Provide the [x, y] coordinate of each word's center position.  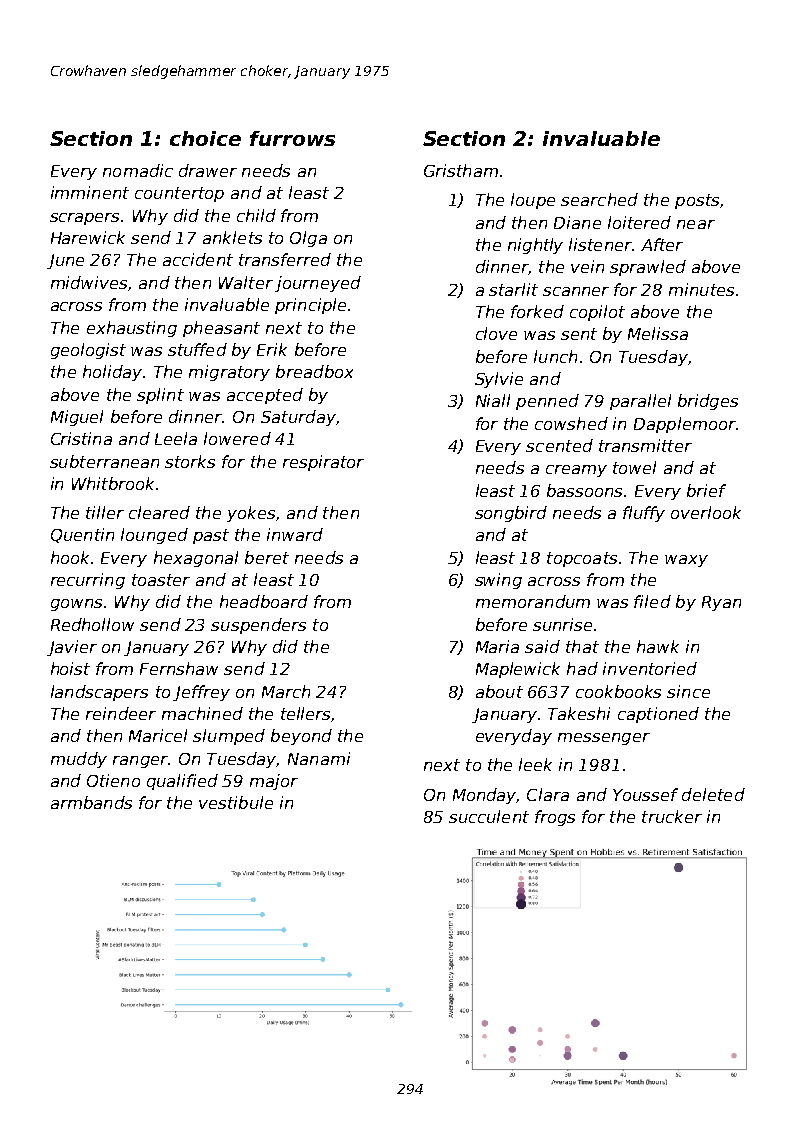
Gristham [461, 170]
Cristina [81, 438]
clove [496, 333]
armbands [91, 802]
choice [205, 138]
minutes [701, 289]
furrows [292, 138]
